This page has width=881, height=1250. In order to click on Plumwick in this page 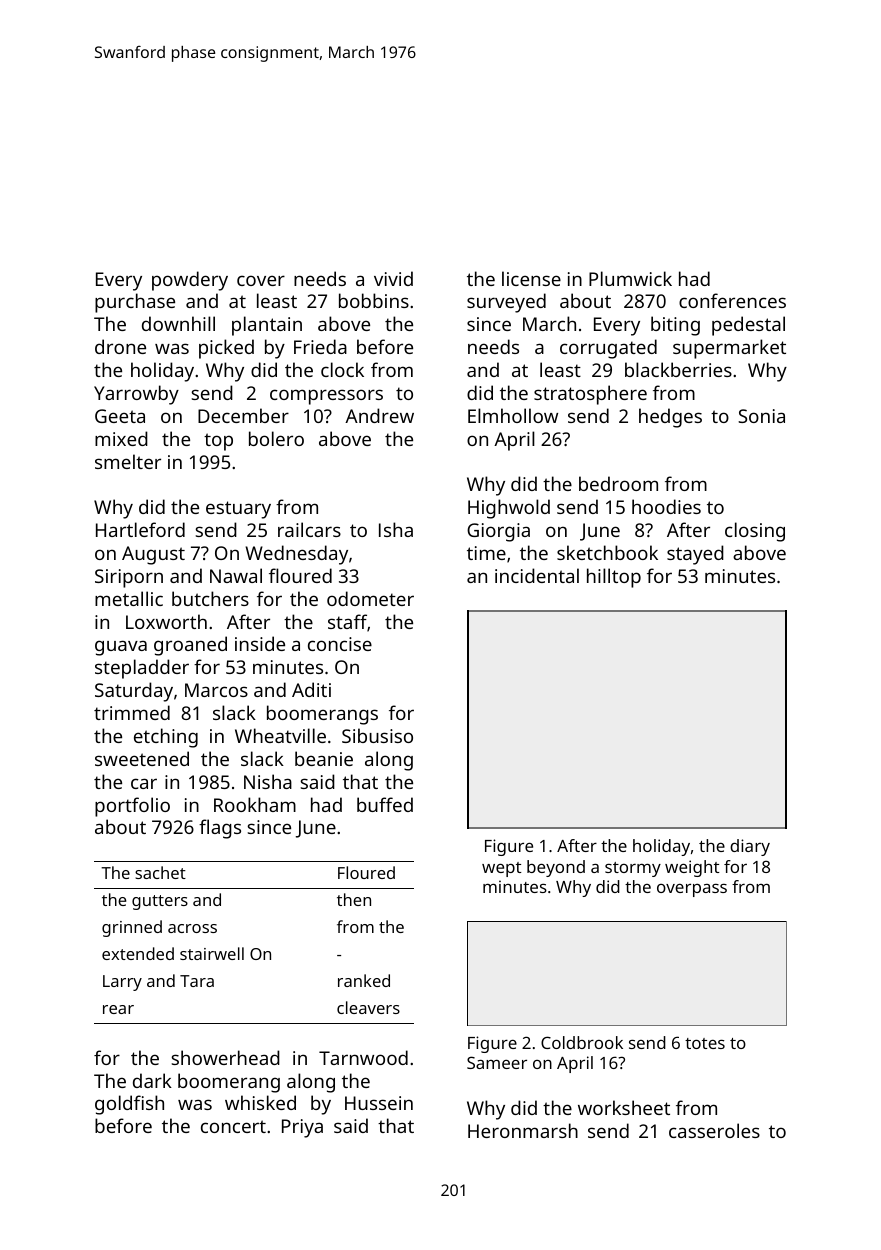, I will do `click(630, 278)`.
